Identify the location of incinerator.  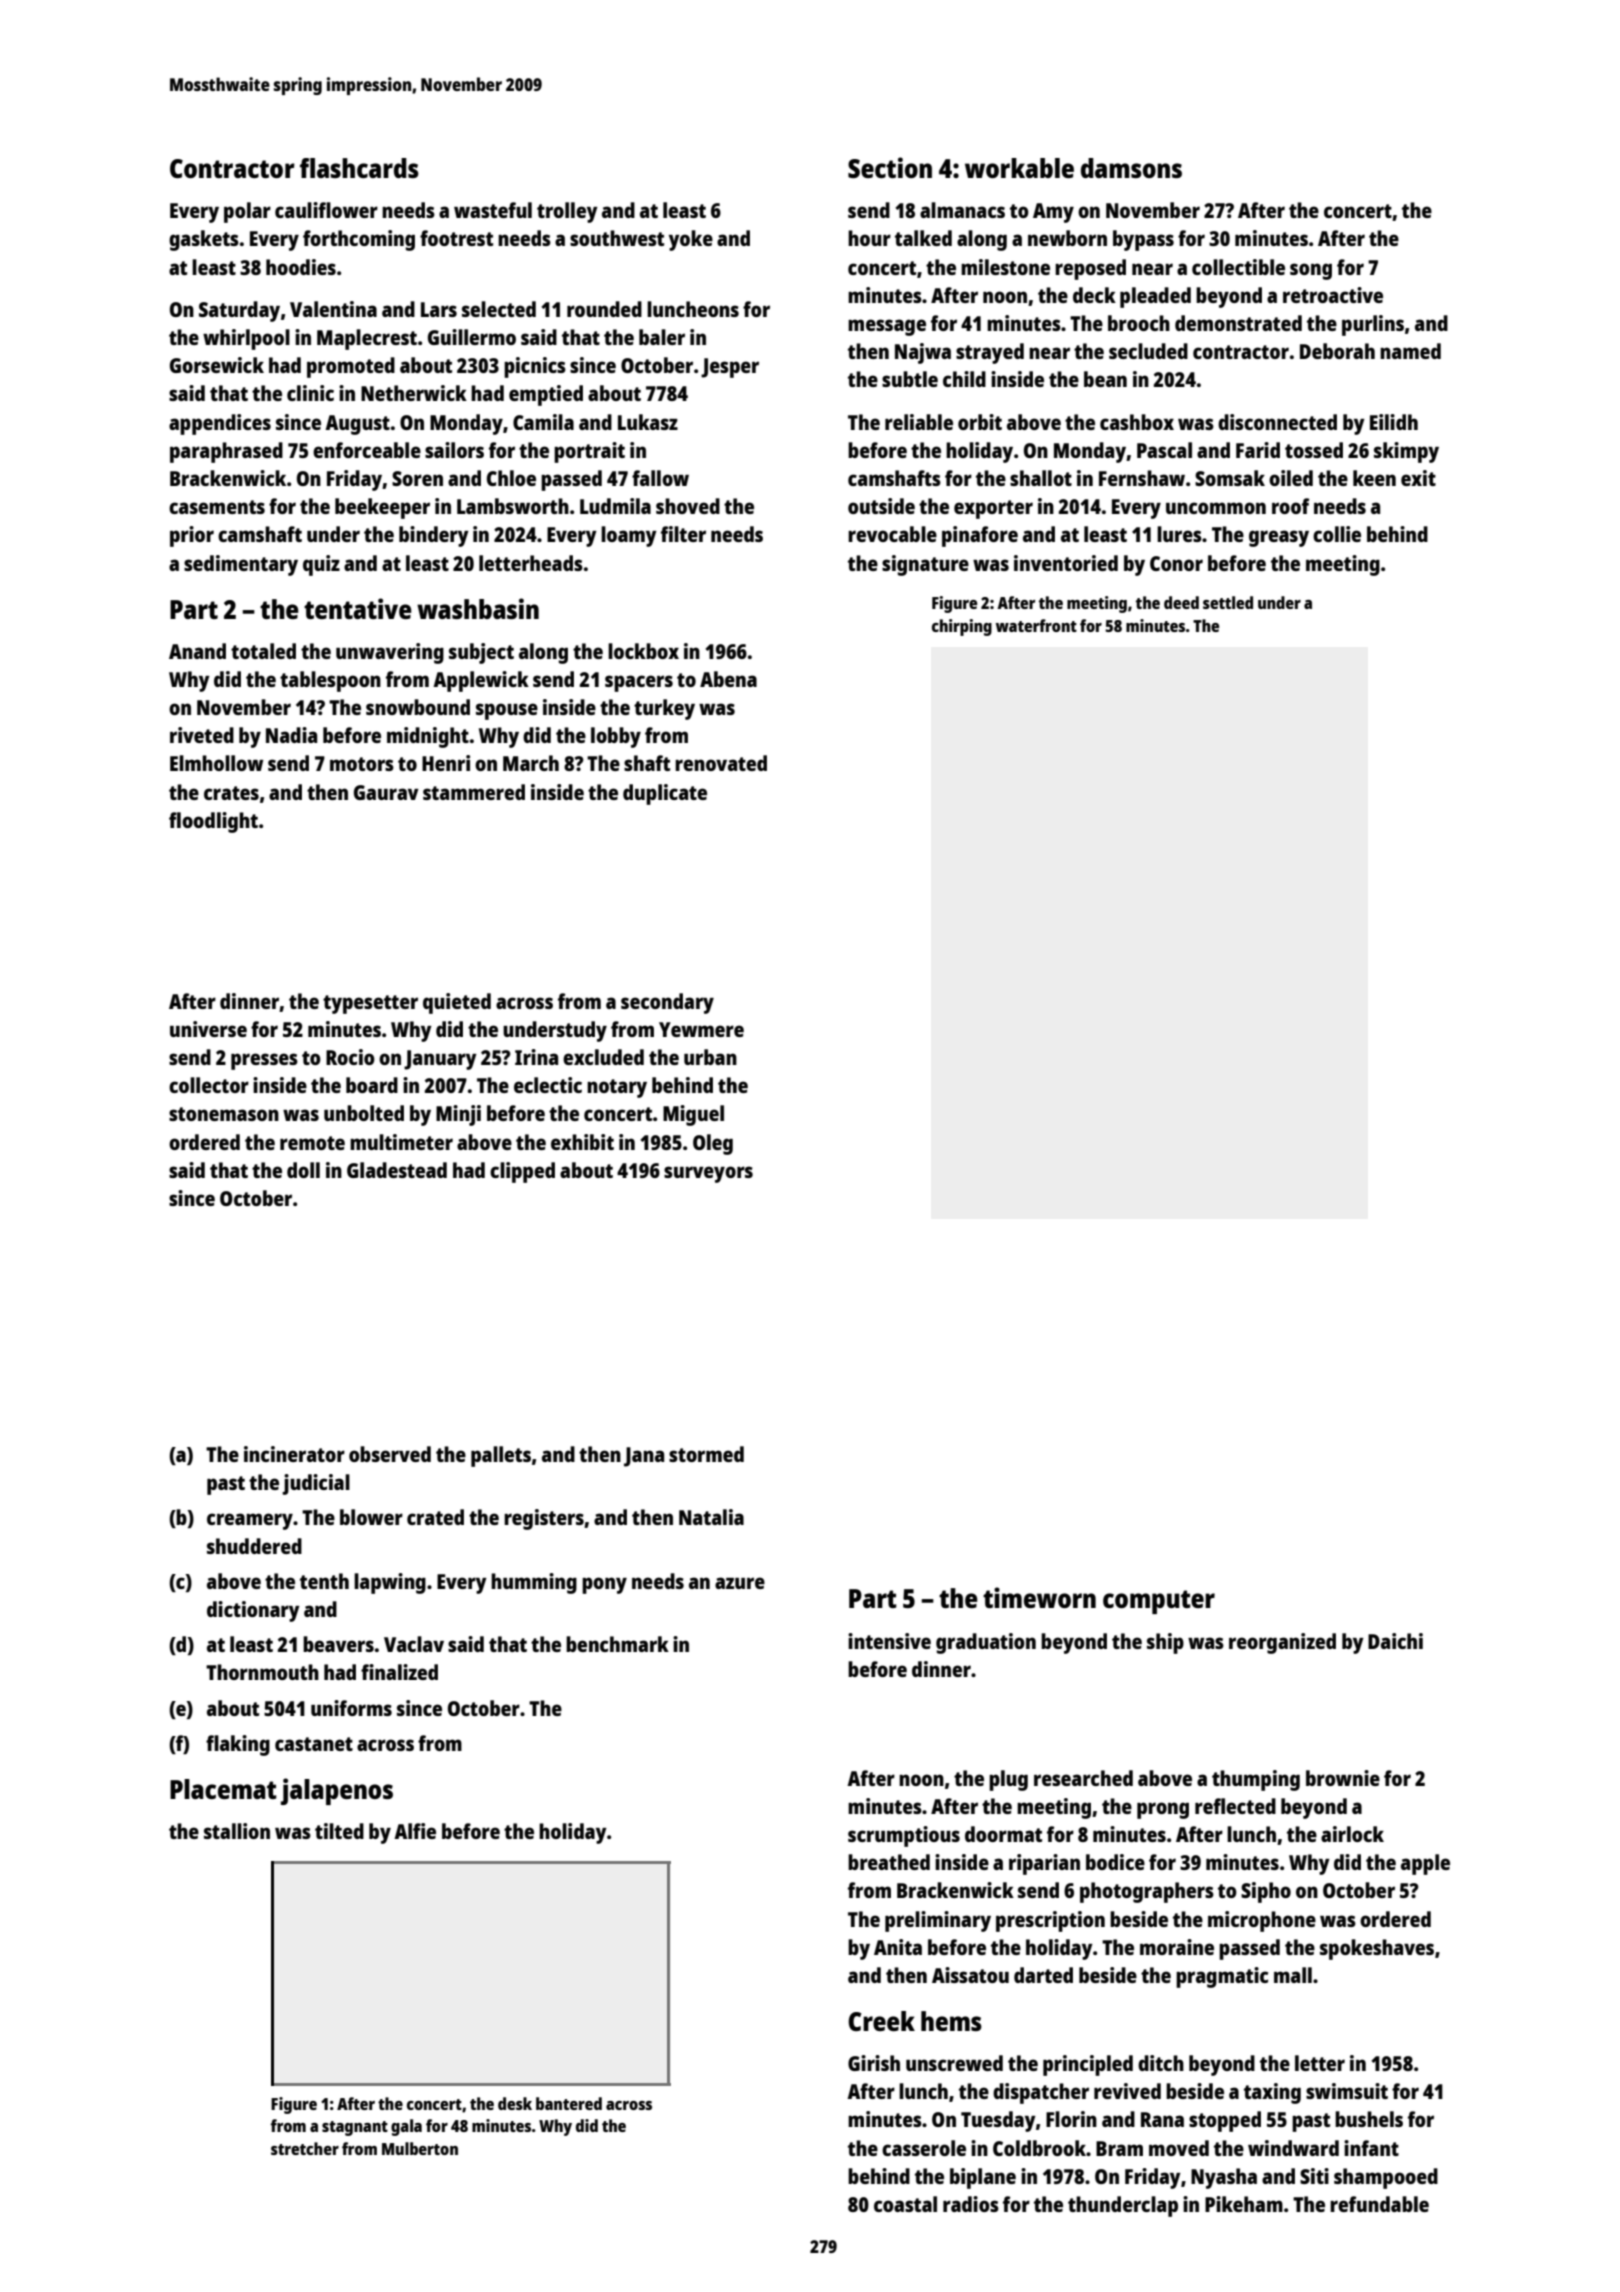
(294, 1454).
